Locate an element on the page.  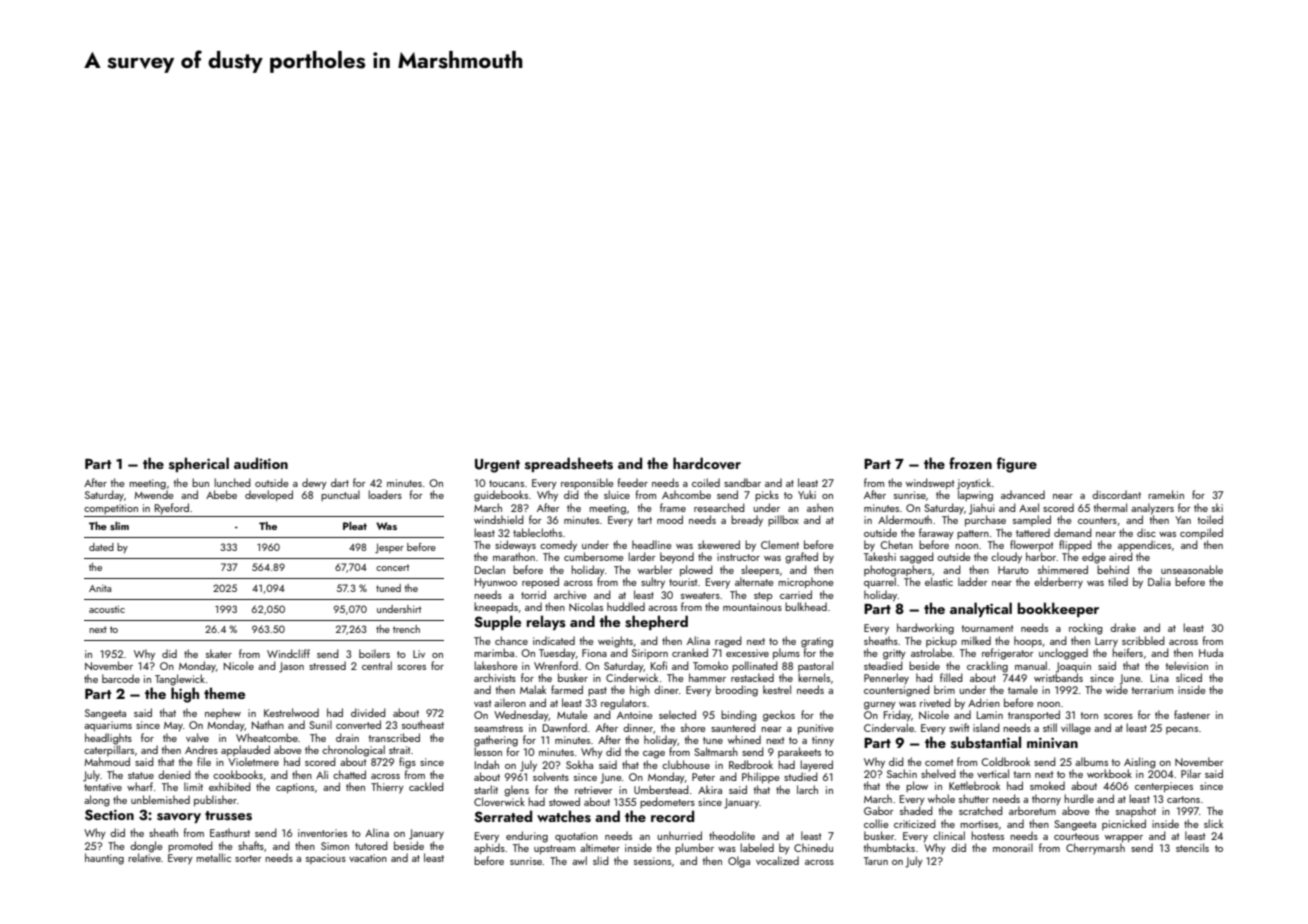
raged is located at coordinates (728, 642).
